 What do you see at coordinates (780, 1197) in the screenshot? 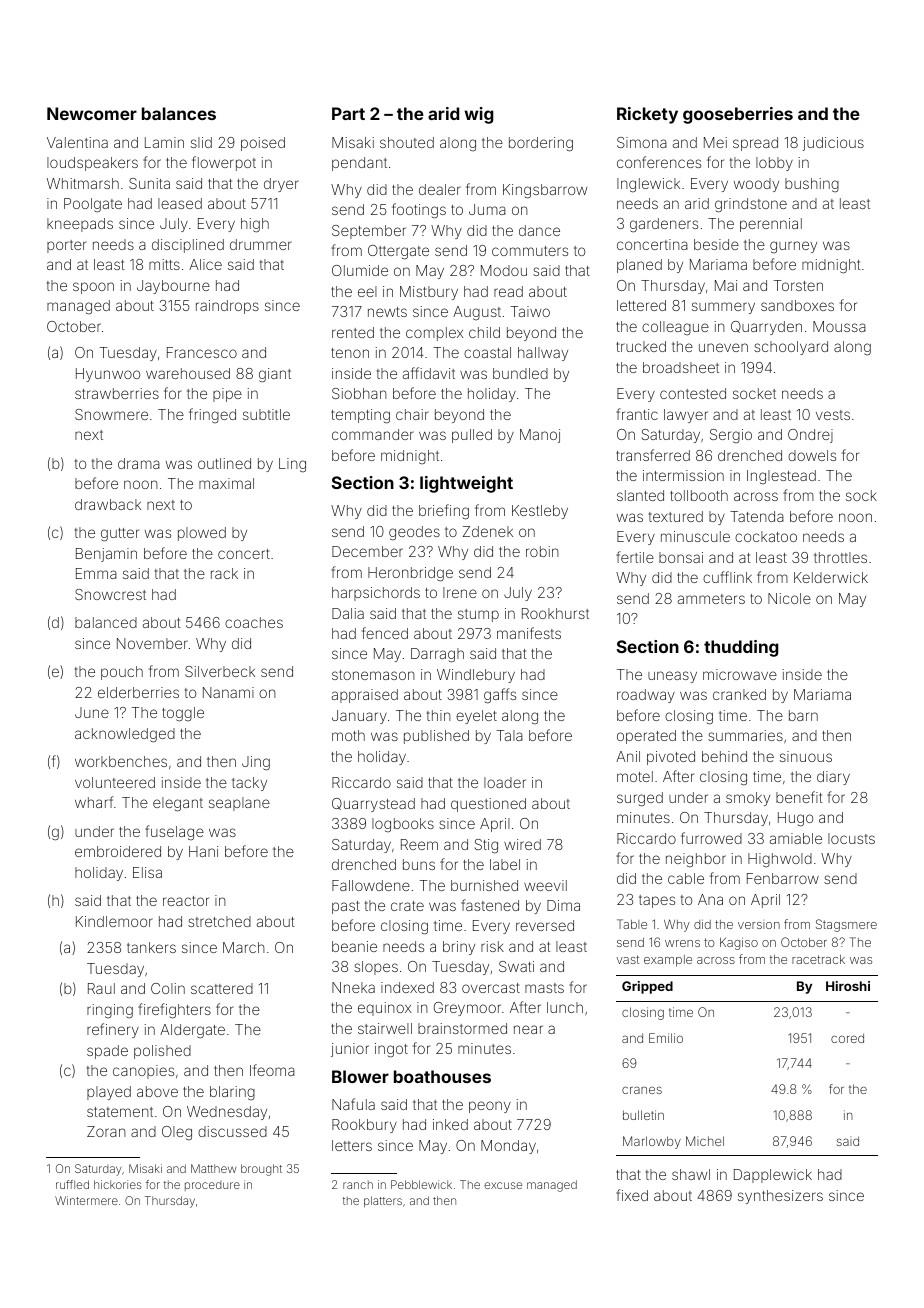
I see `synthesizers` at bounding box center [780, 1197].
